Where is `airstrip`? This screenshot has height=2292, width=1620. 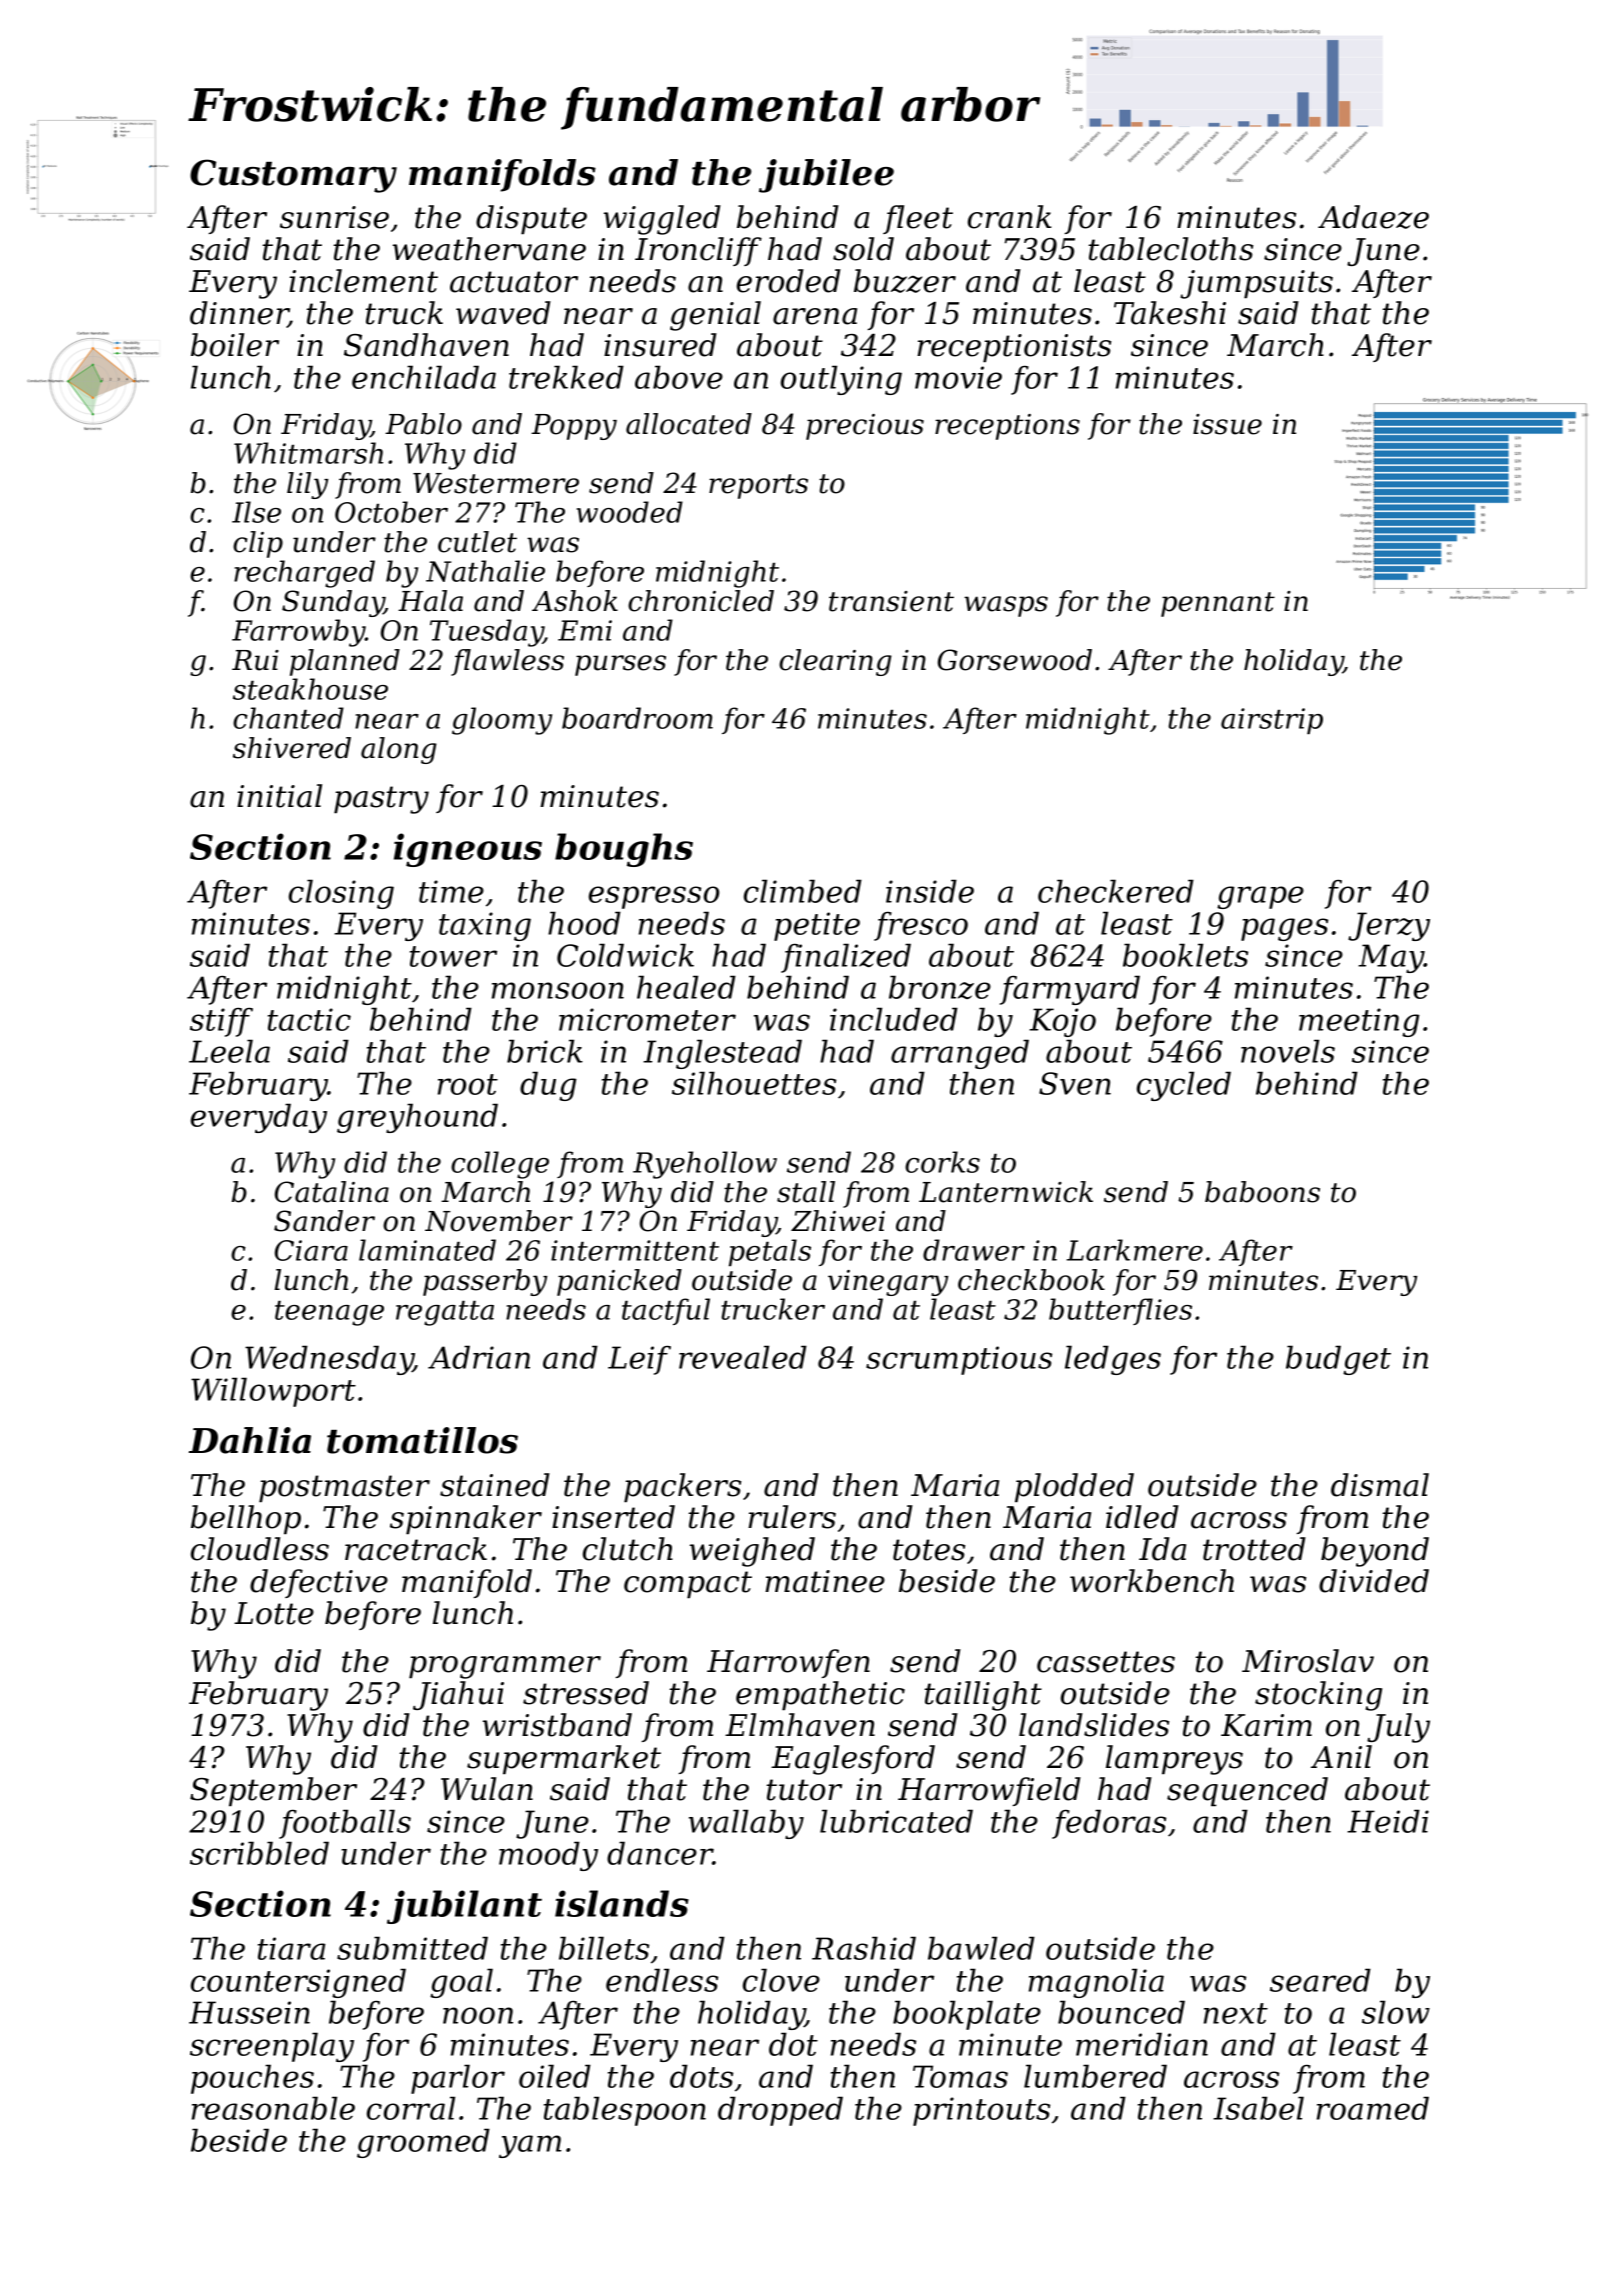 airstrip is located at coordinates (1272, 721).
